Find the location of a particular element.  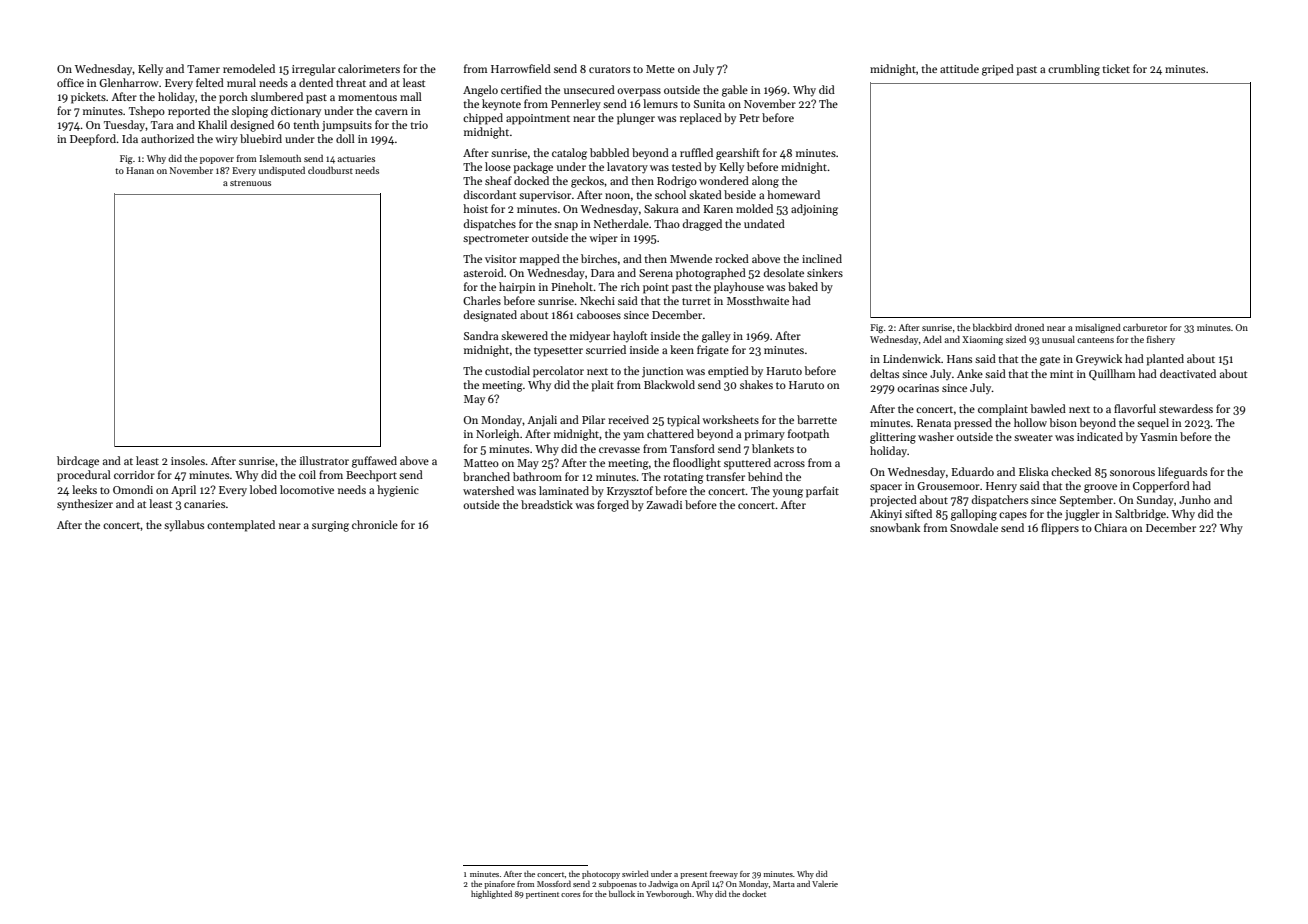

attitude is located at coordinates (959, 68).
